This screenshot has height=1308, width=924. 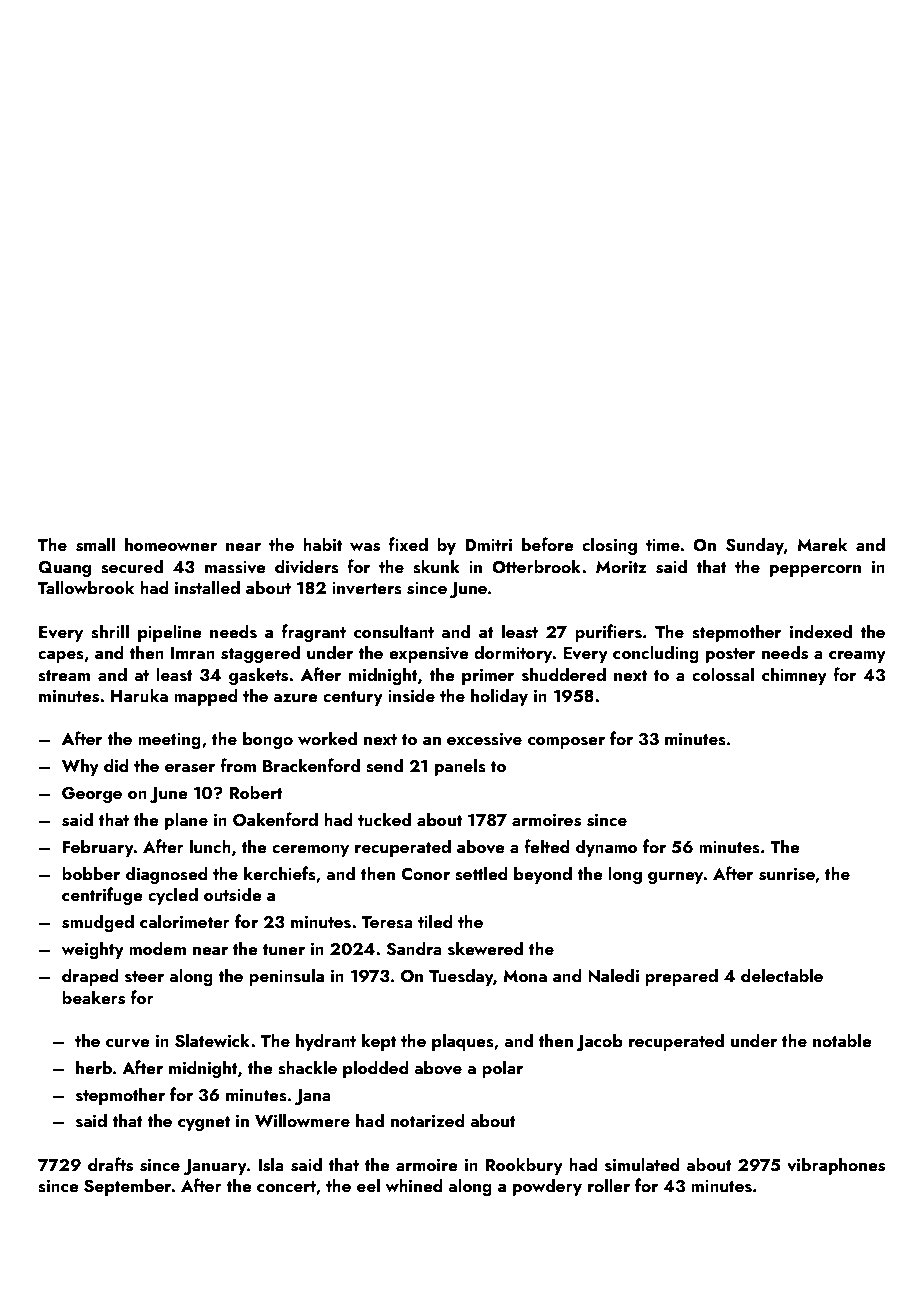 What do you see at coordinates (144, 977) in the screenshot?
I see `steer` at bounding box center [144, 977].
